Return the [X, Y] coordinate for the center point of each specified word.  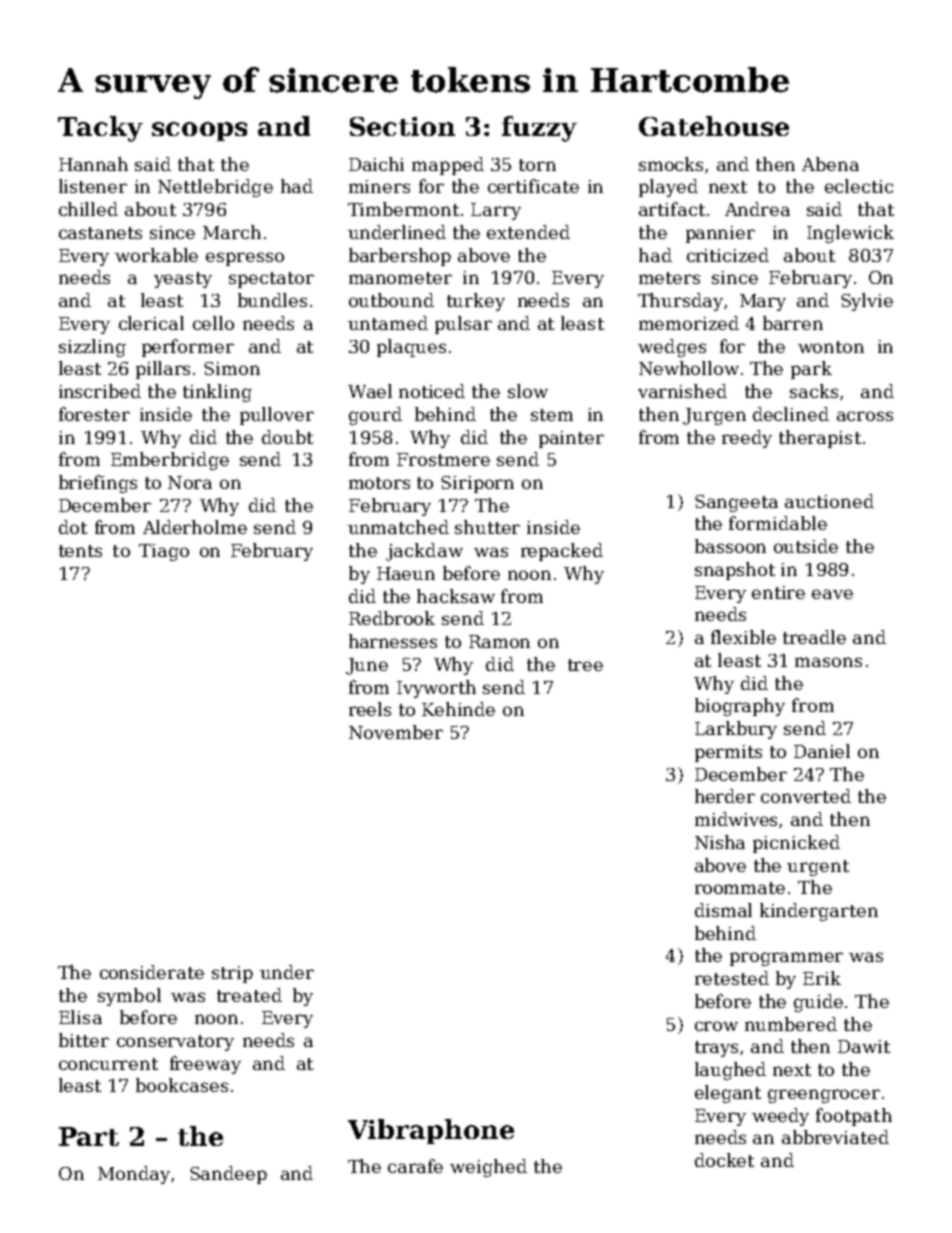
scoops [199, 131]
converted [806, 796]
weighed [488, 1168]
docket [724, 1160]
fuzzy [539, 129]
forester [94, 414]
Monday [134, 1175]
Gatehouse [714, 126]
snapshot [735, 571]
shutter [487, 527]
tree [585, 665]
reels [370, 709]
